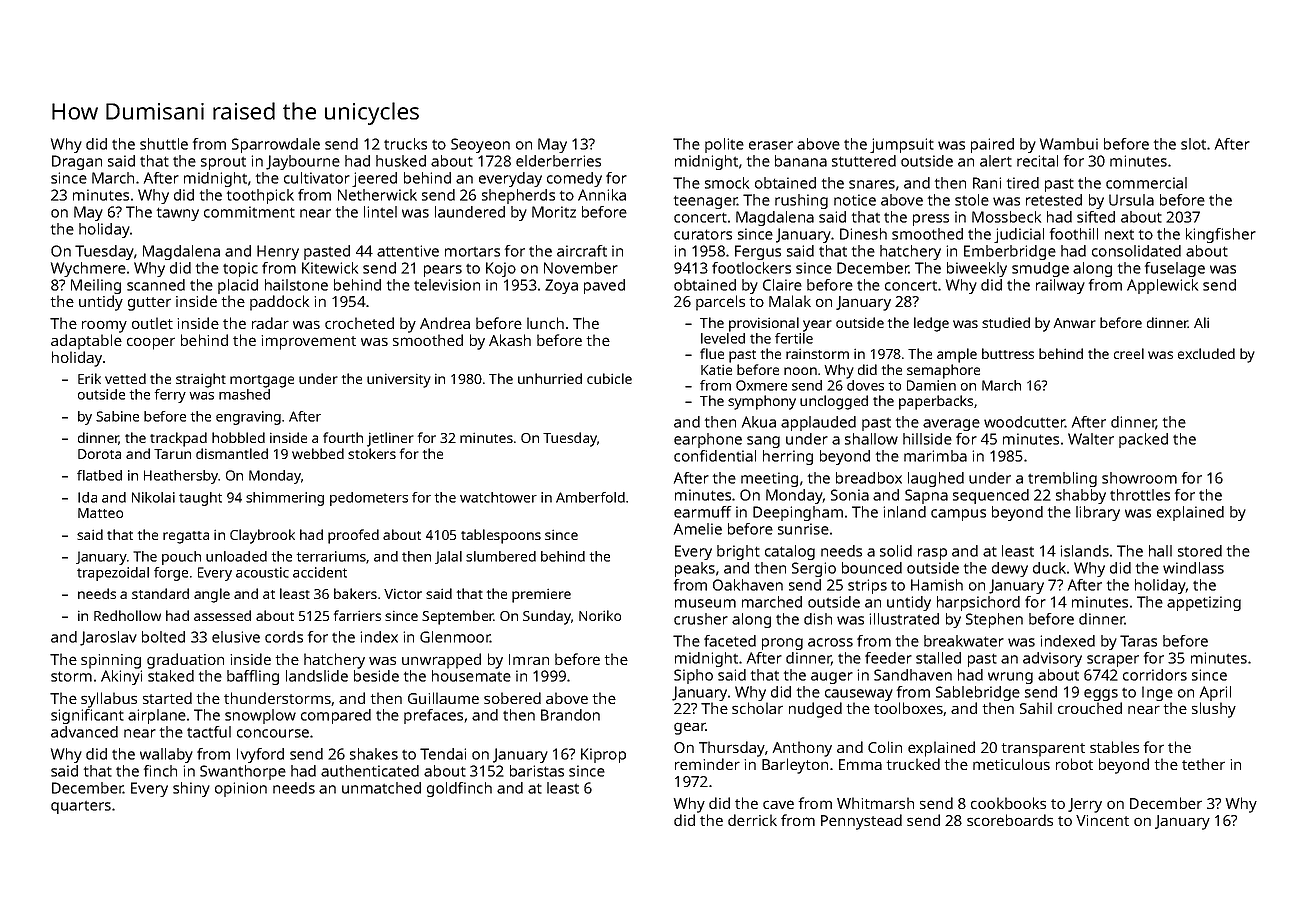  I want to click on Seoyeon, so click(480, 145).
